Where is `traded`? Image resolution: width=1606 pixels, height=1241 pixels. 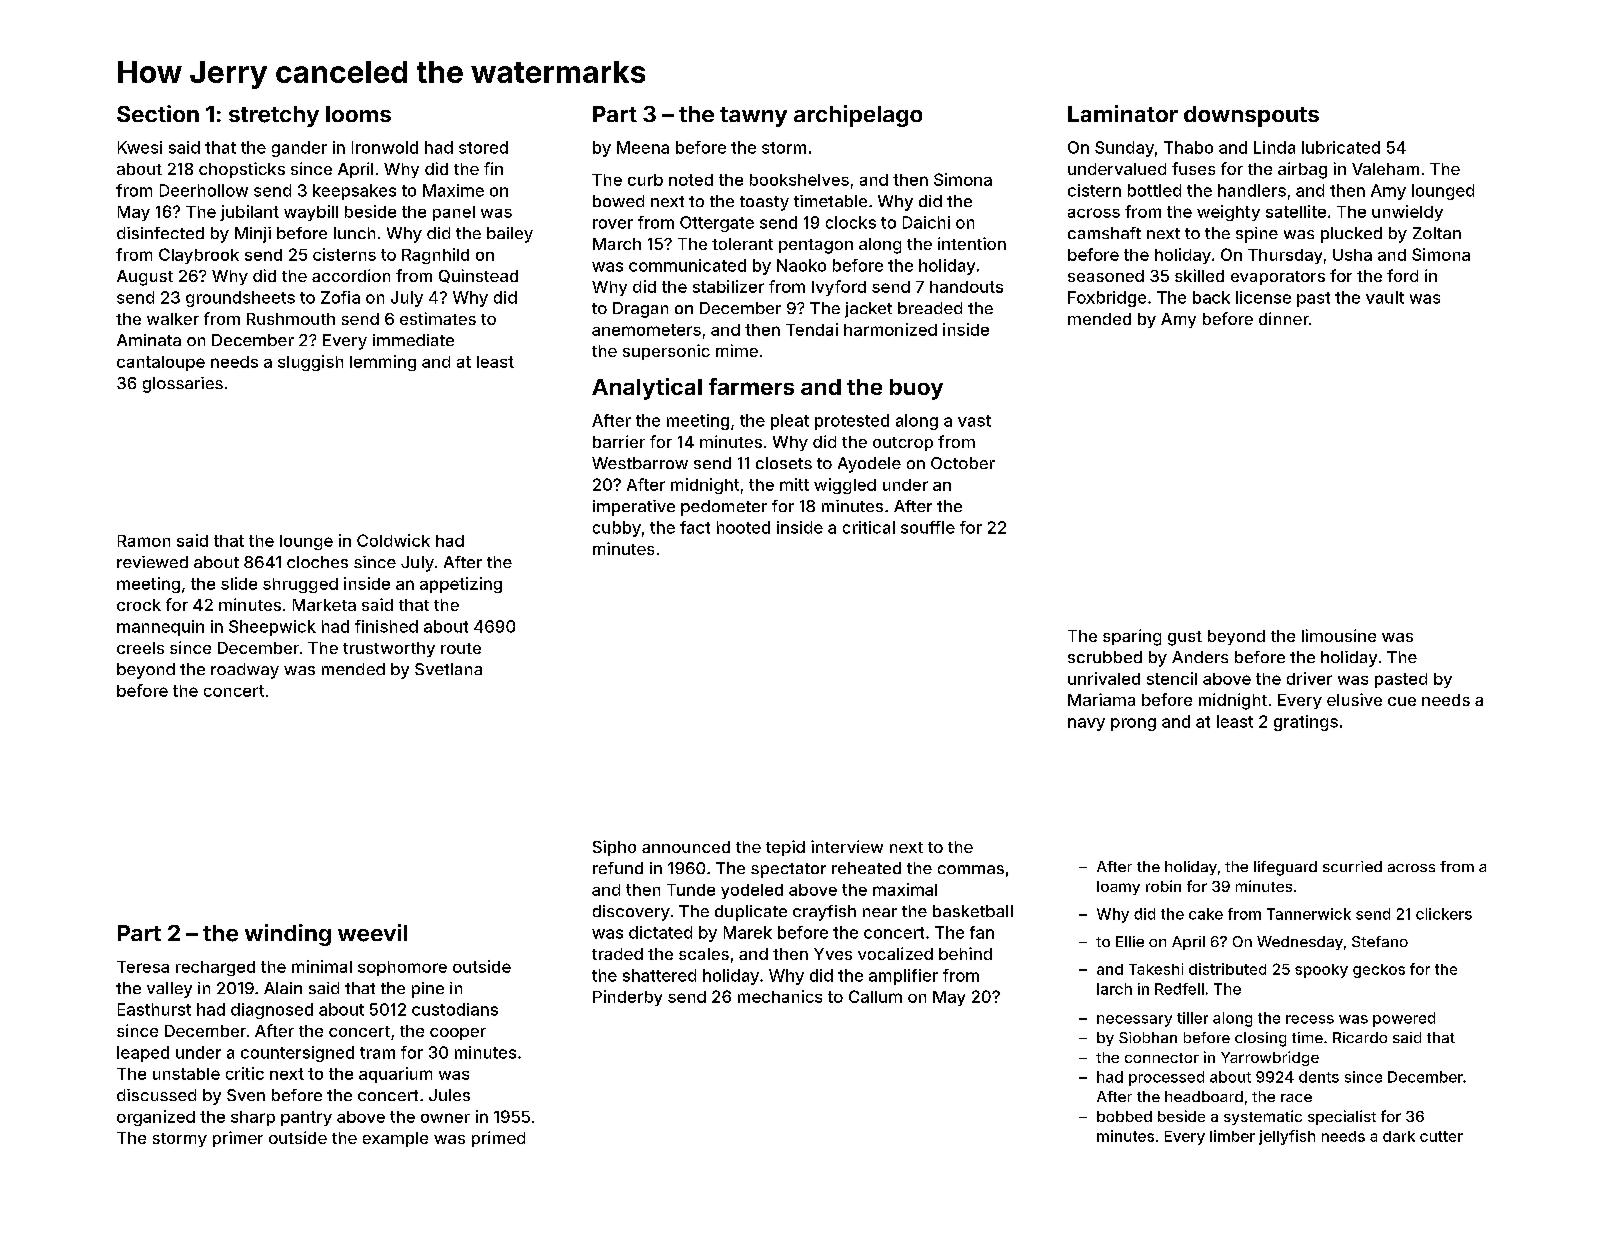
traded is located at coordinates (617, 954).
